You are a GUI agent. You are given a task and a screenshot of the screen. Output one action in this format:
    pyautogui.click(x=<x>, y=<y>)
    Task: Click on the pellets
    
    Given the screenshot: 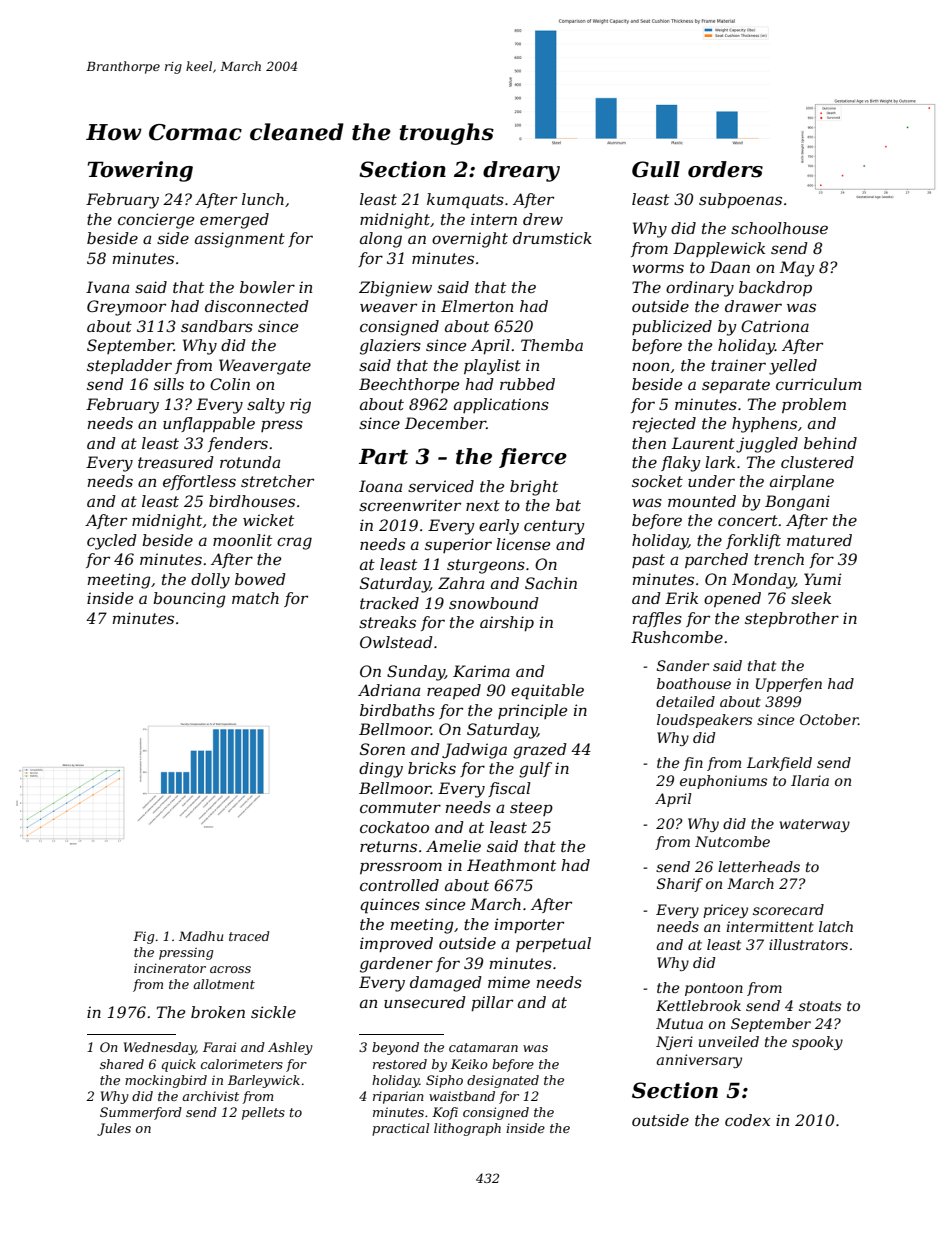 What is the action you would take?
    pyautogui.click(x=263, y=1113)
